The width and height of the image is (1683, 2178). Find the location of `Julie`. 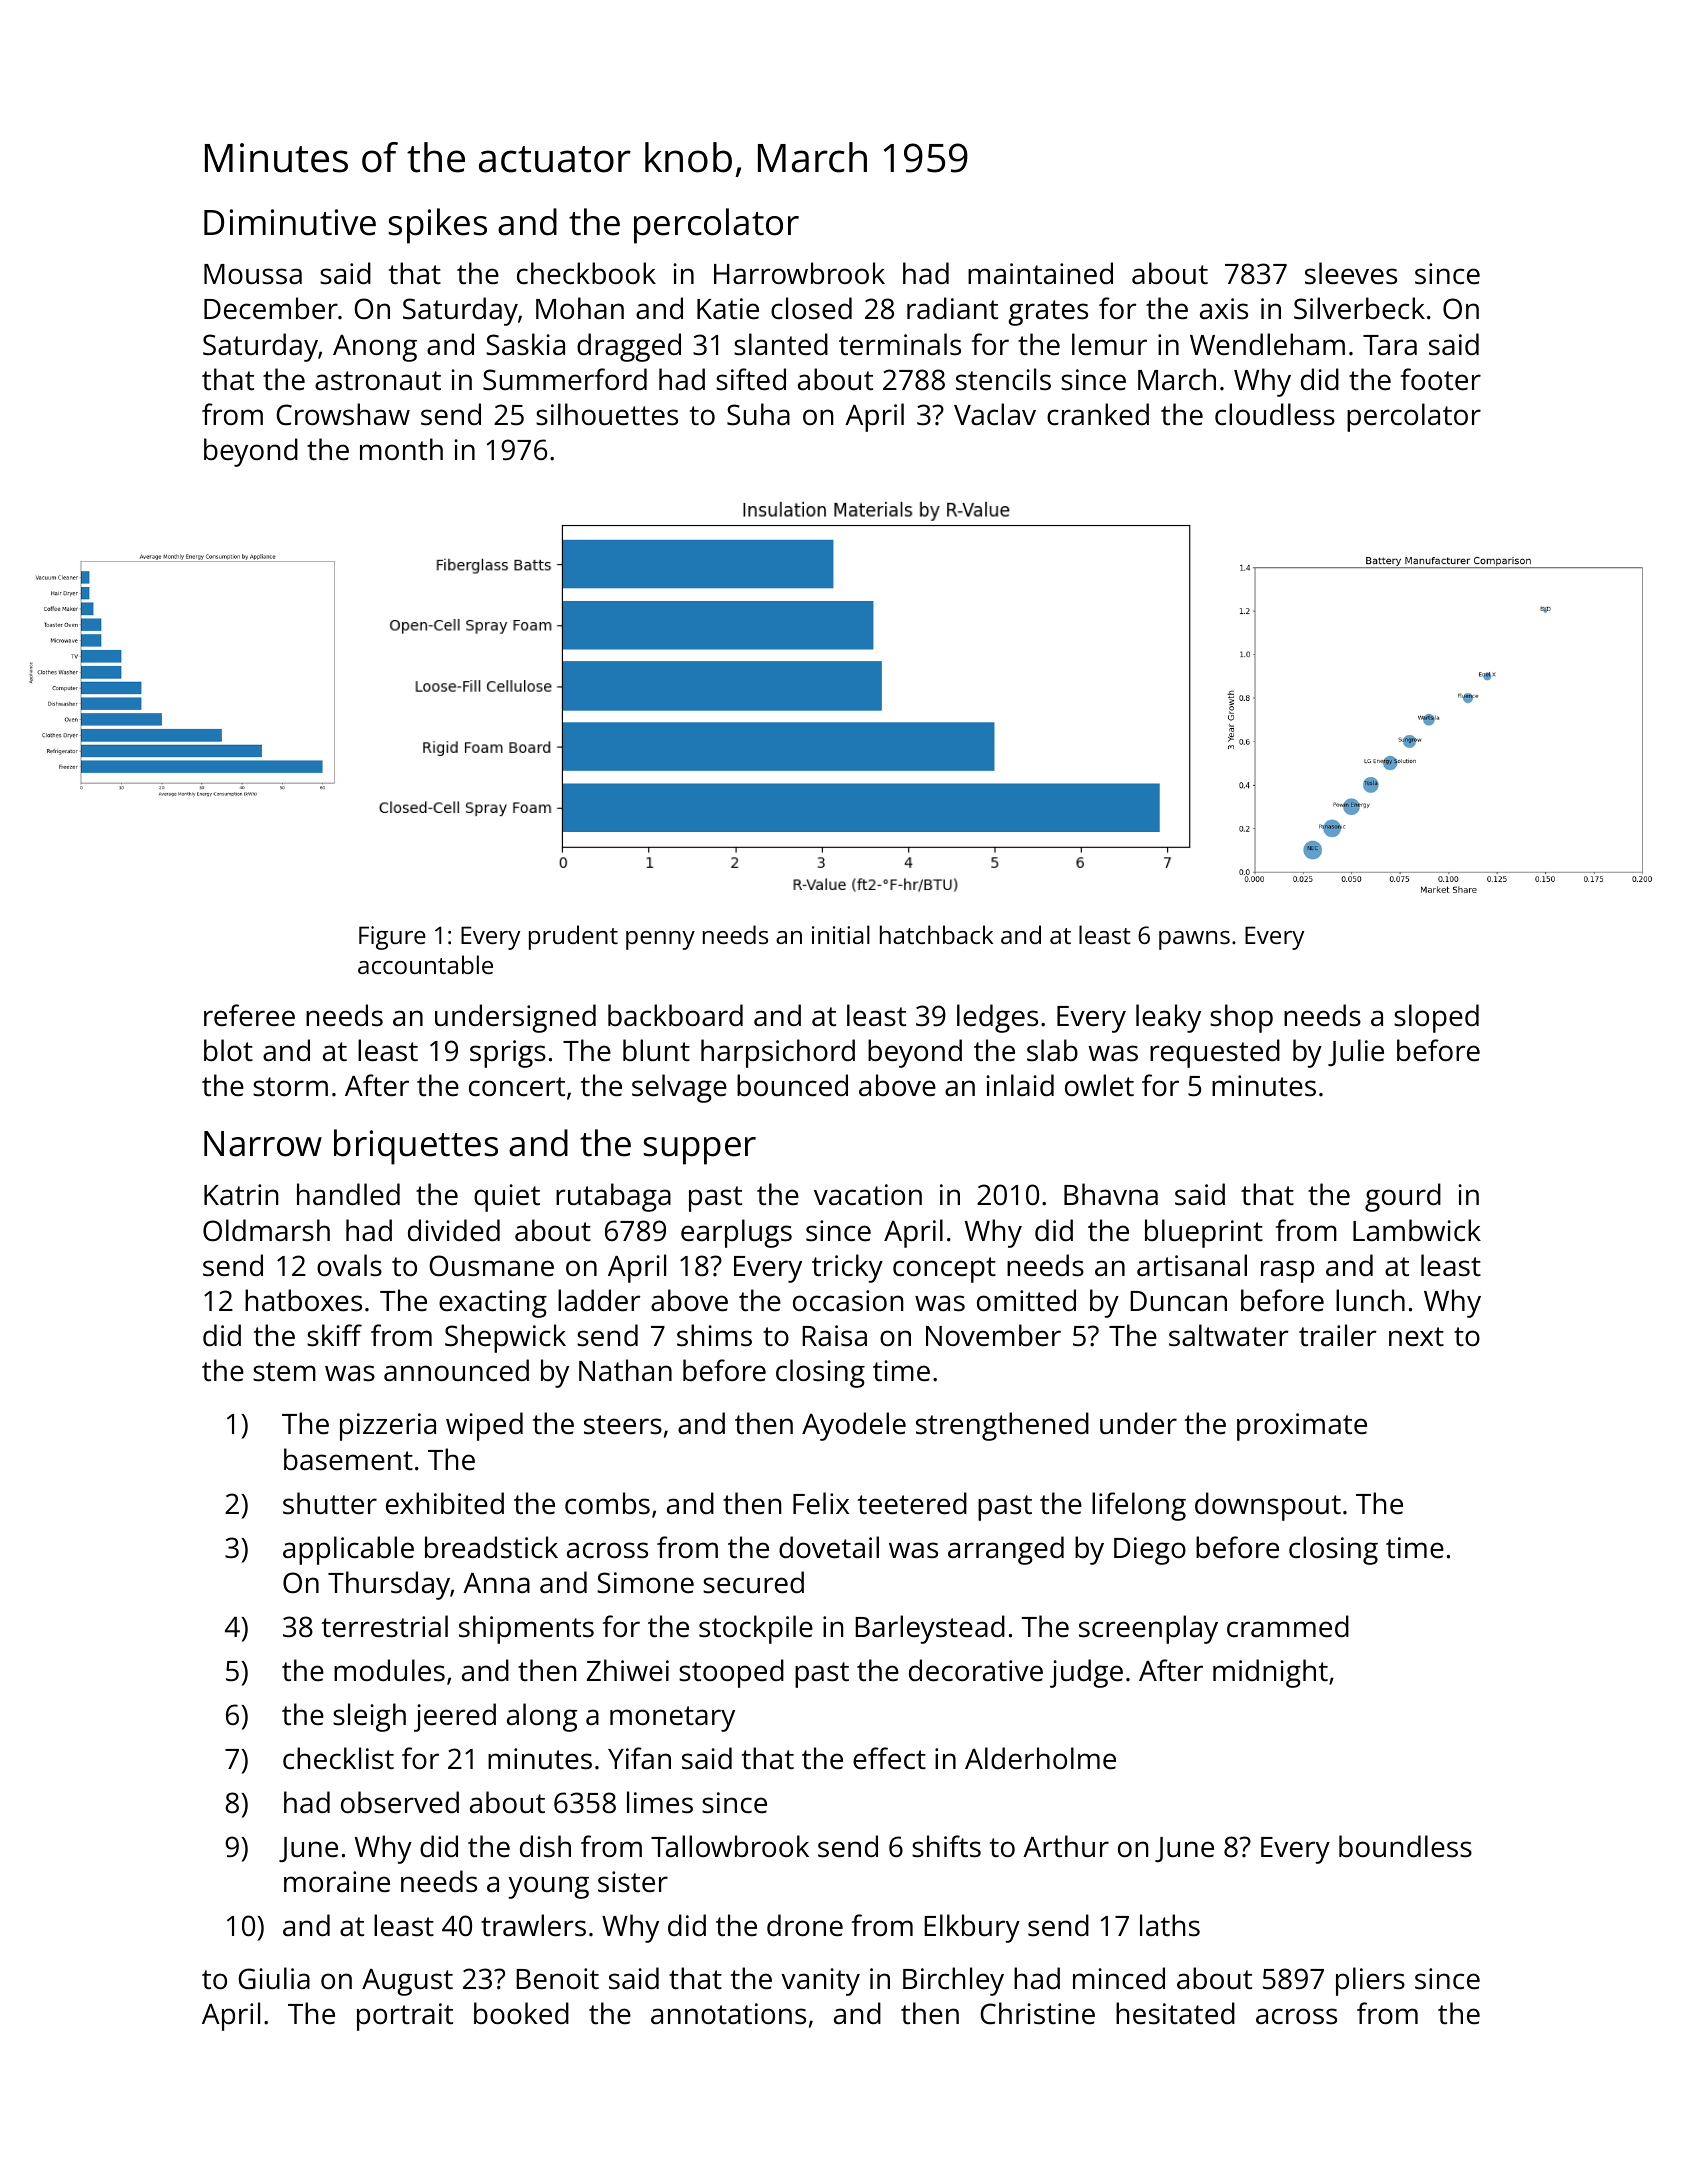

Julie is located at coordinates (1356, 1053).
